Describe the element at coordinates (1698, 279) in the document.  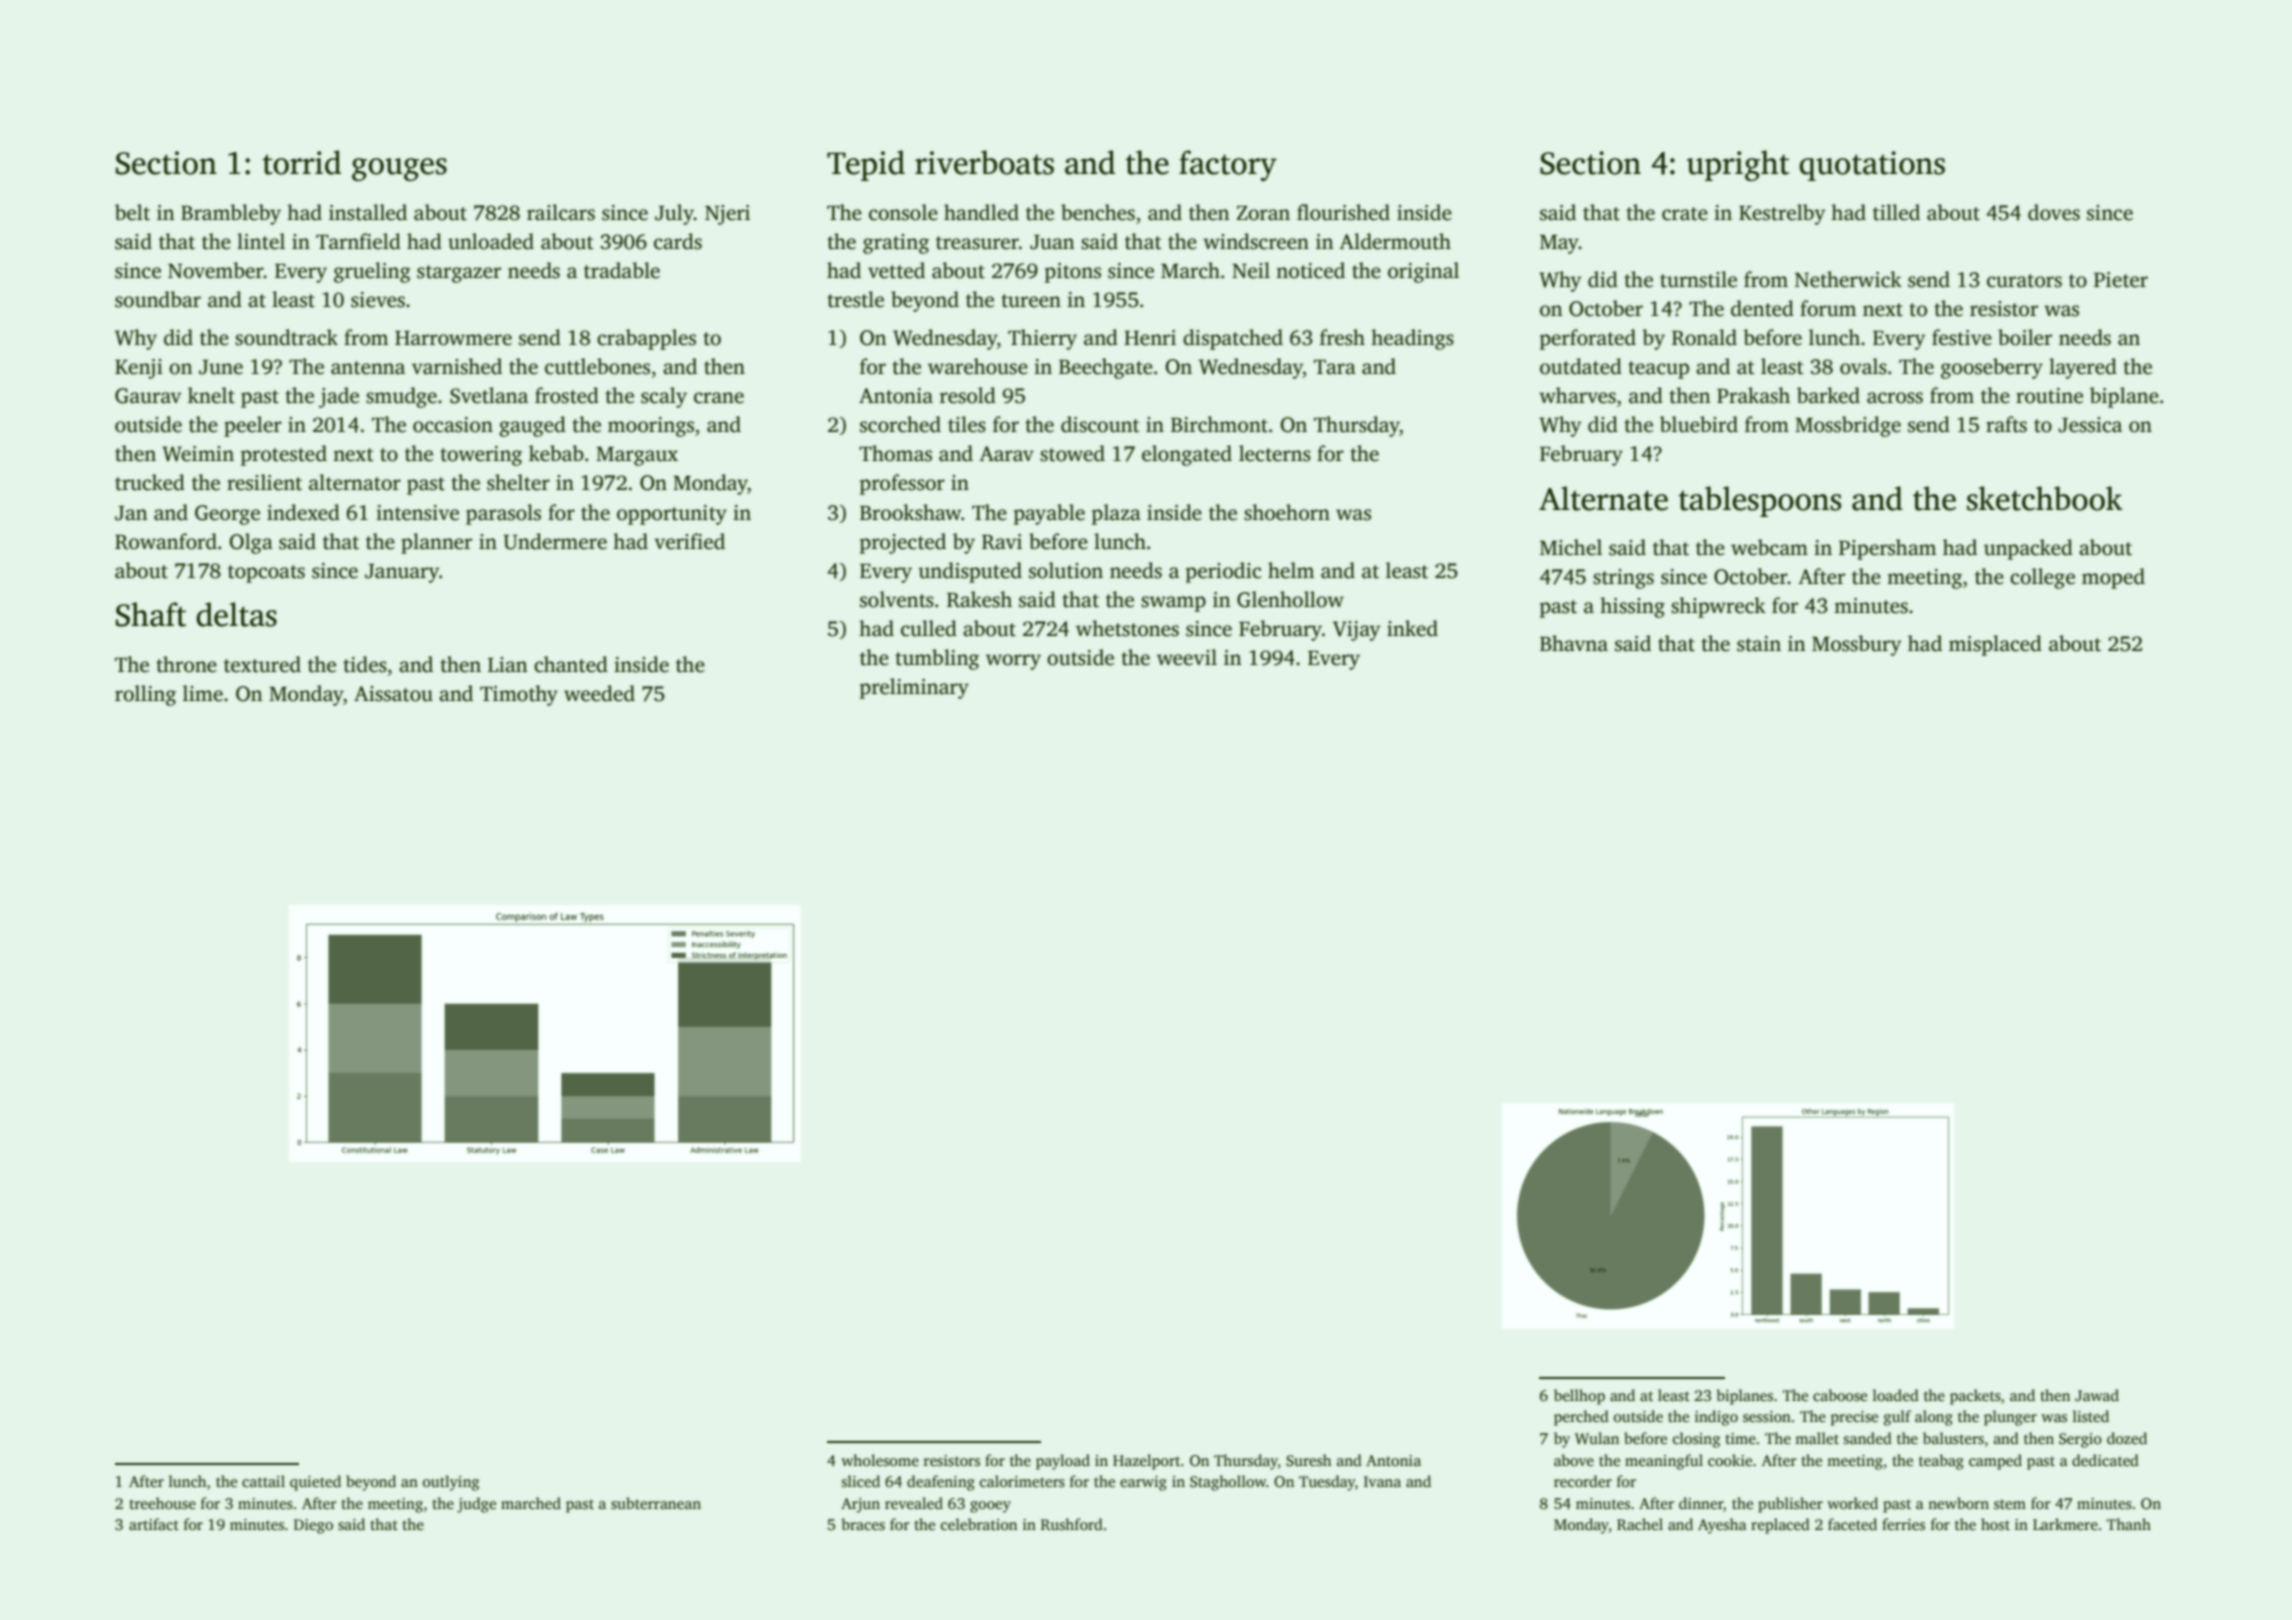
I see `turnstile` at that location.
